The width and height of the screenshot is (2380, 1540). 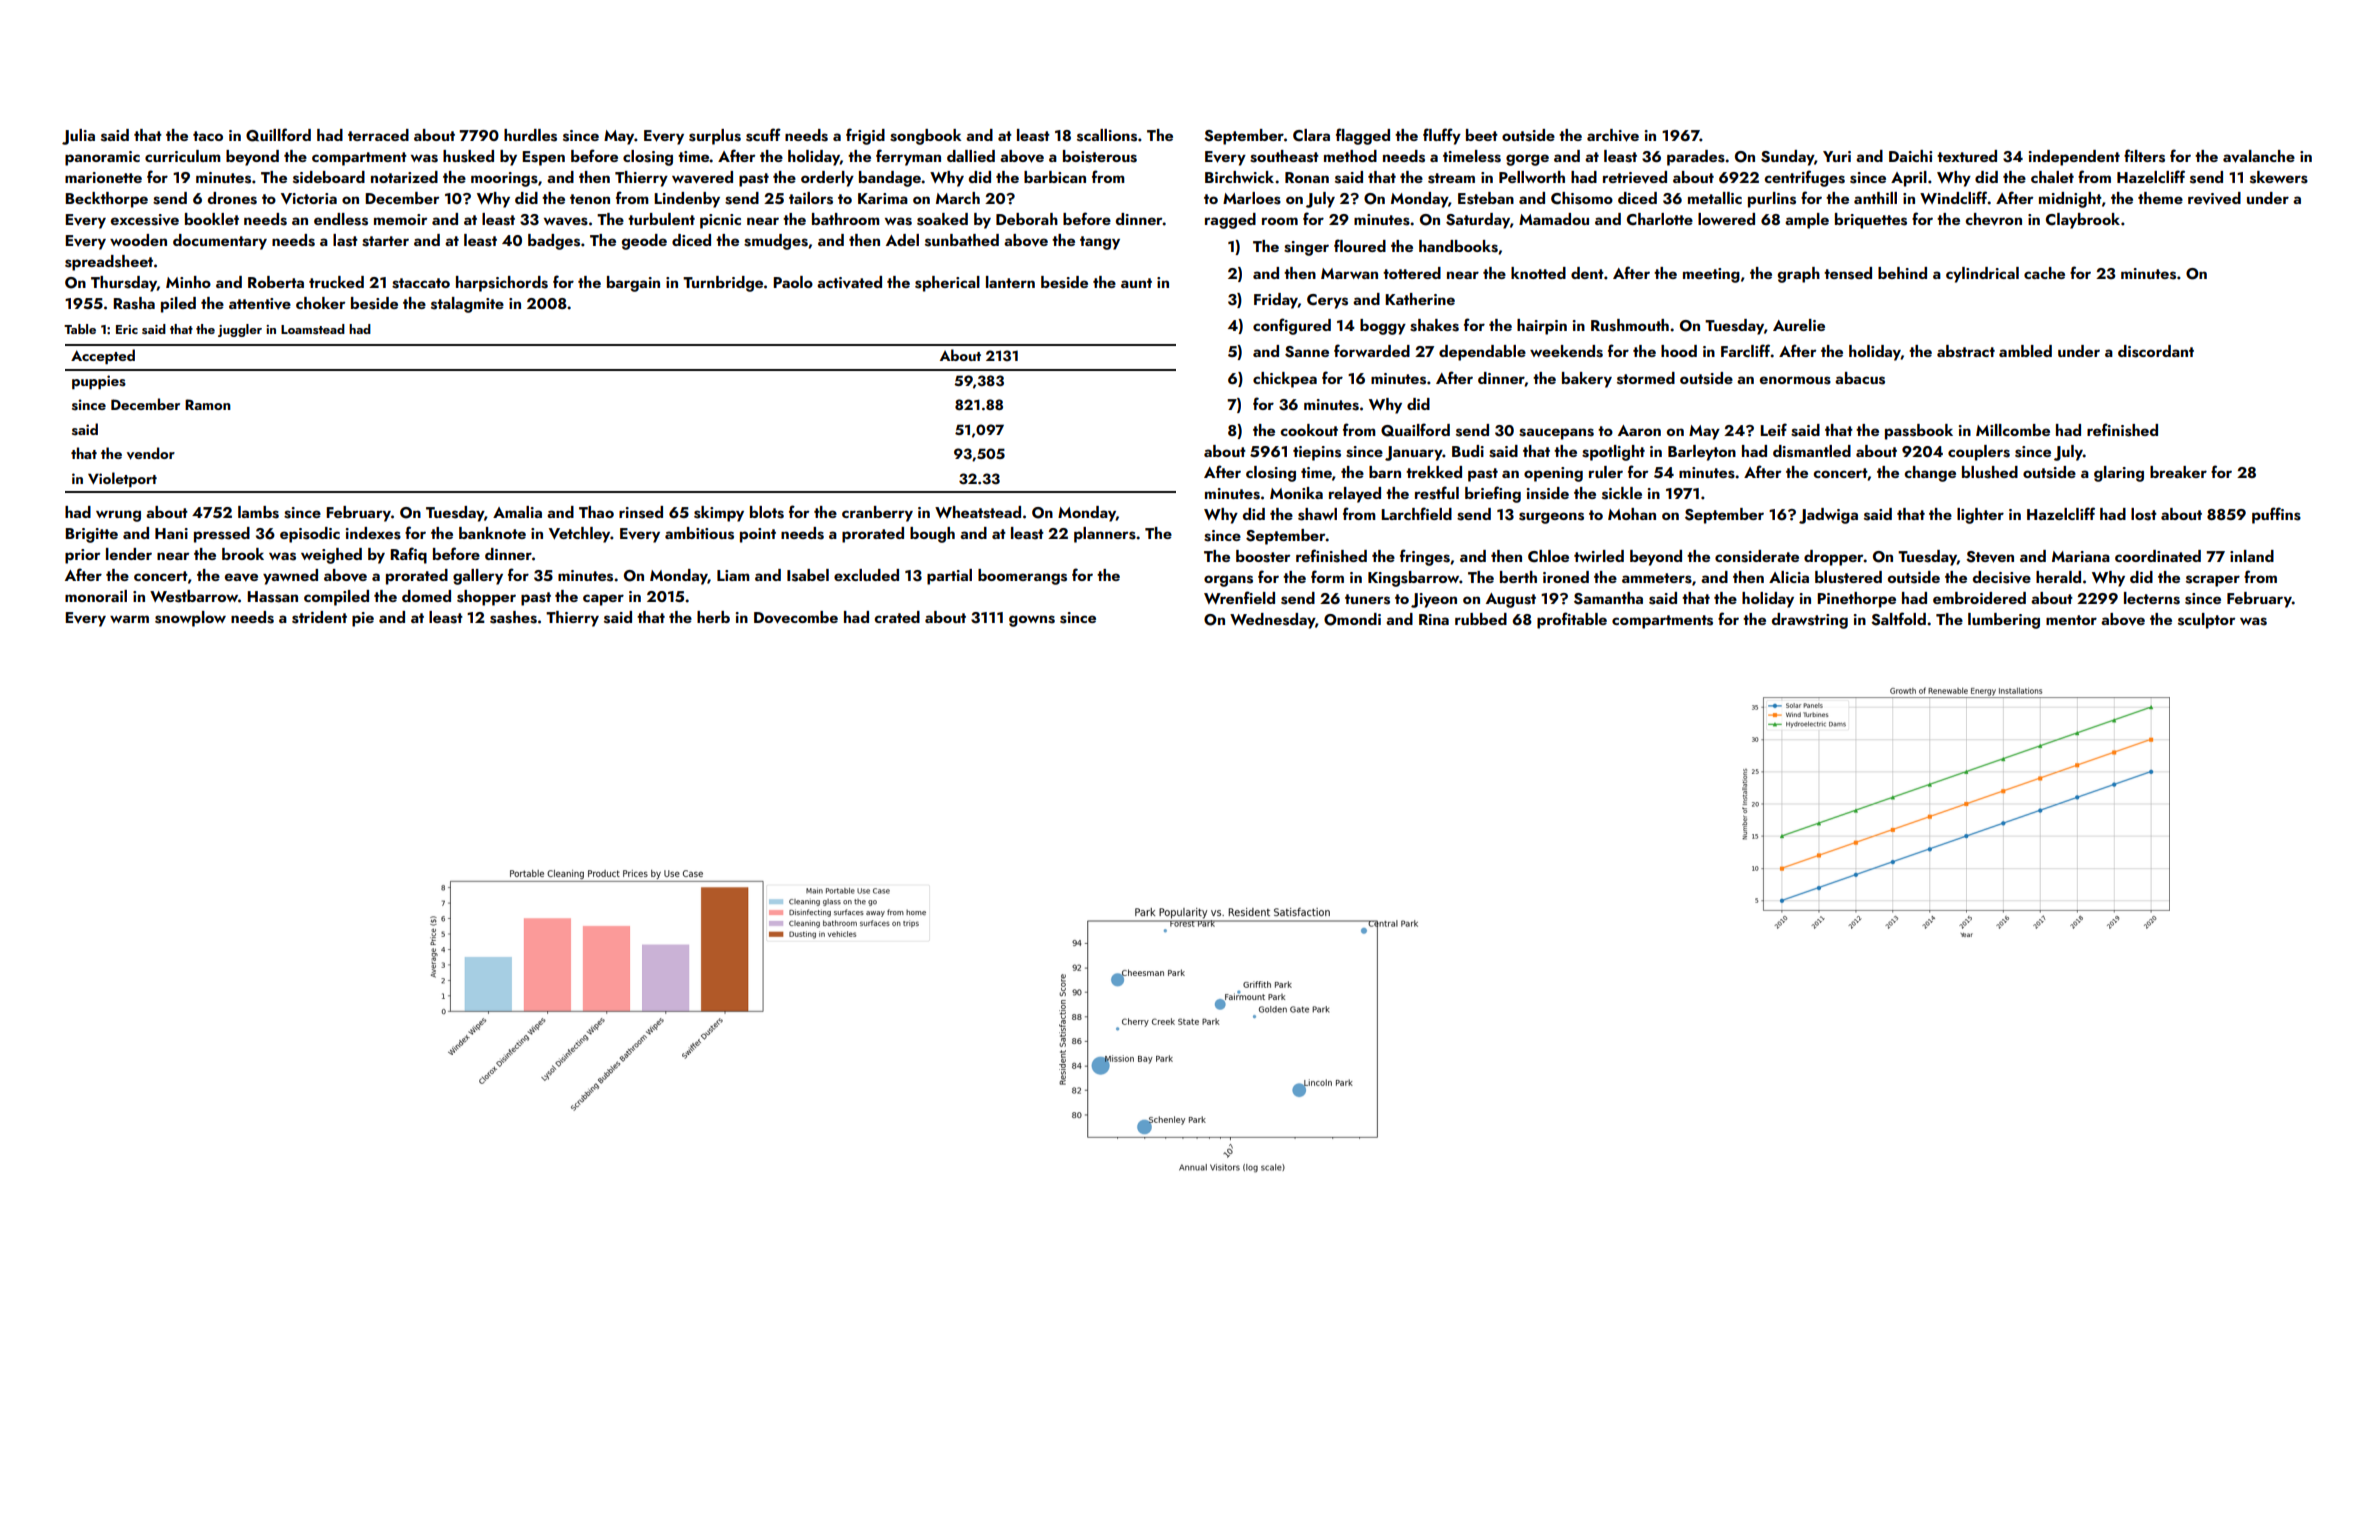 What do you see at coordinates (713, 617) in the screenshot?
I see `herb` at bounding box center [713, 617].
